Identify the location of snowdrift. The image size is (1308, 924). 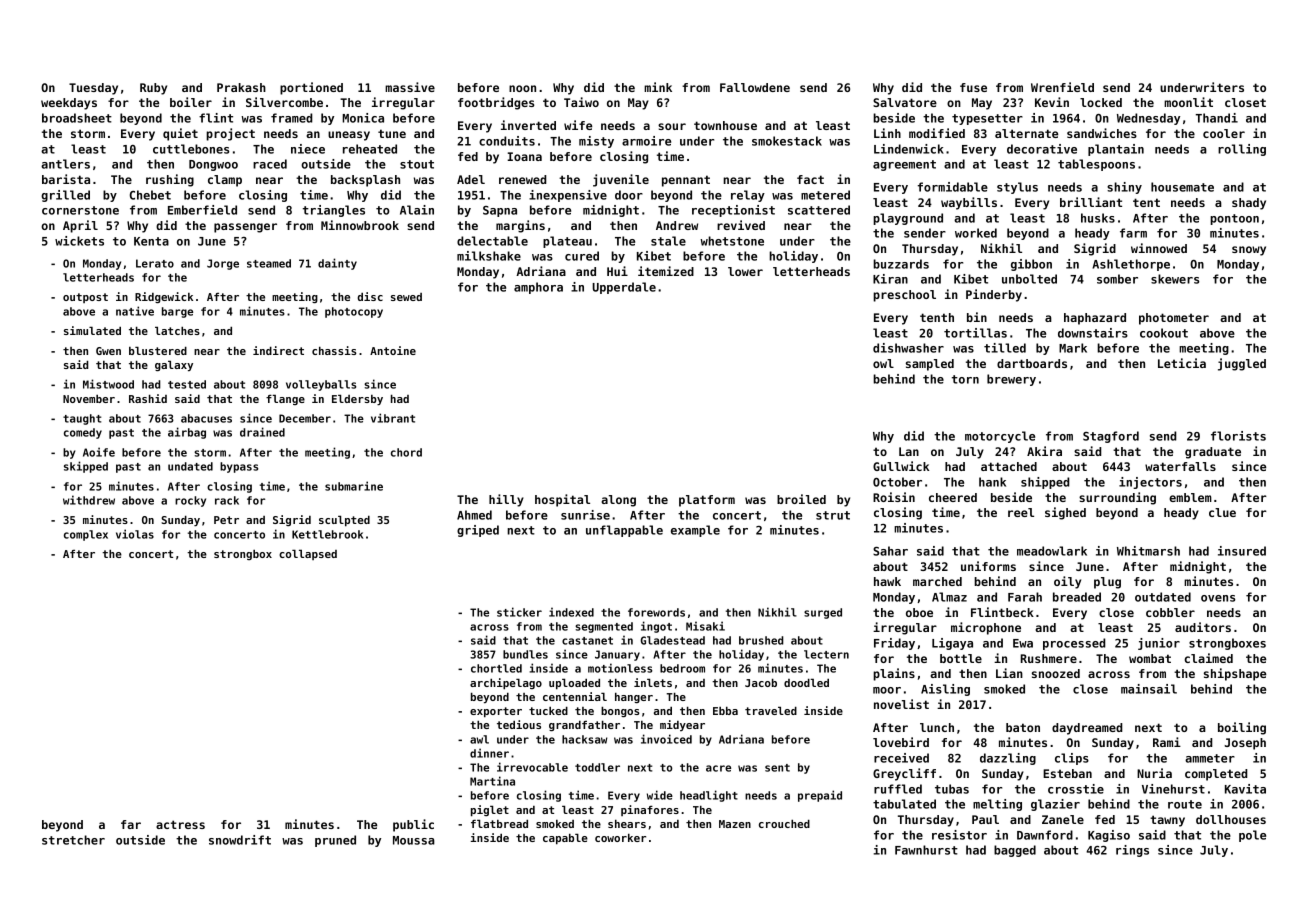
(240, 840).
